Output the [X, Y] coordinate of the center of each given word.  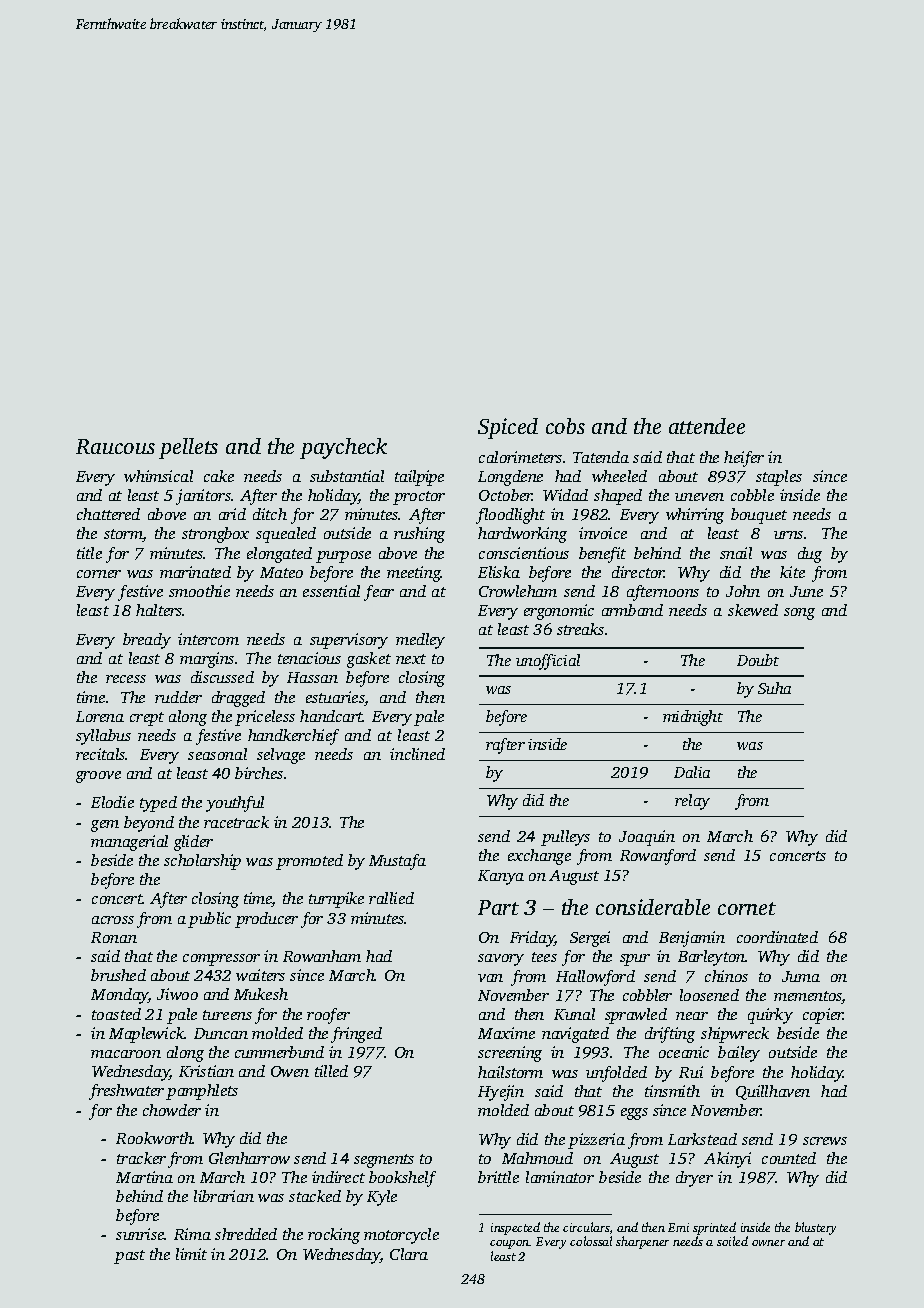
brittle [498, 1177]
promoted [309, 862]
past [129, 1257]
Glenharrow [249, 1158]
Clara [409, 1254]
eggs [634, 1114]
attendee [707, 426]
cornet [747, 908]
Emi [678, 1227]
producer [266, 920]
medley [420, 641]
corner [99, 574]
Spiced [508, 428]
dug [810, 555]
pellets [188, 448]
